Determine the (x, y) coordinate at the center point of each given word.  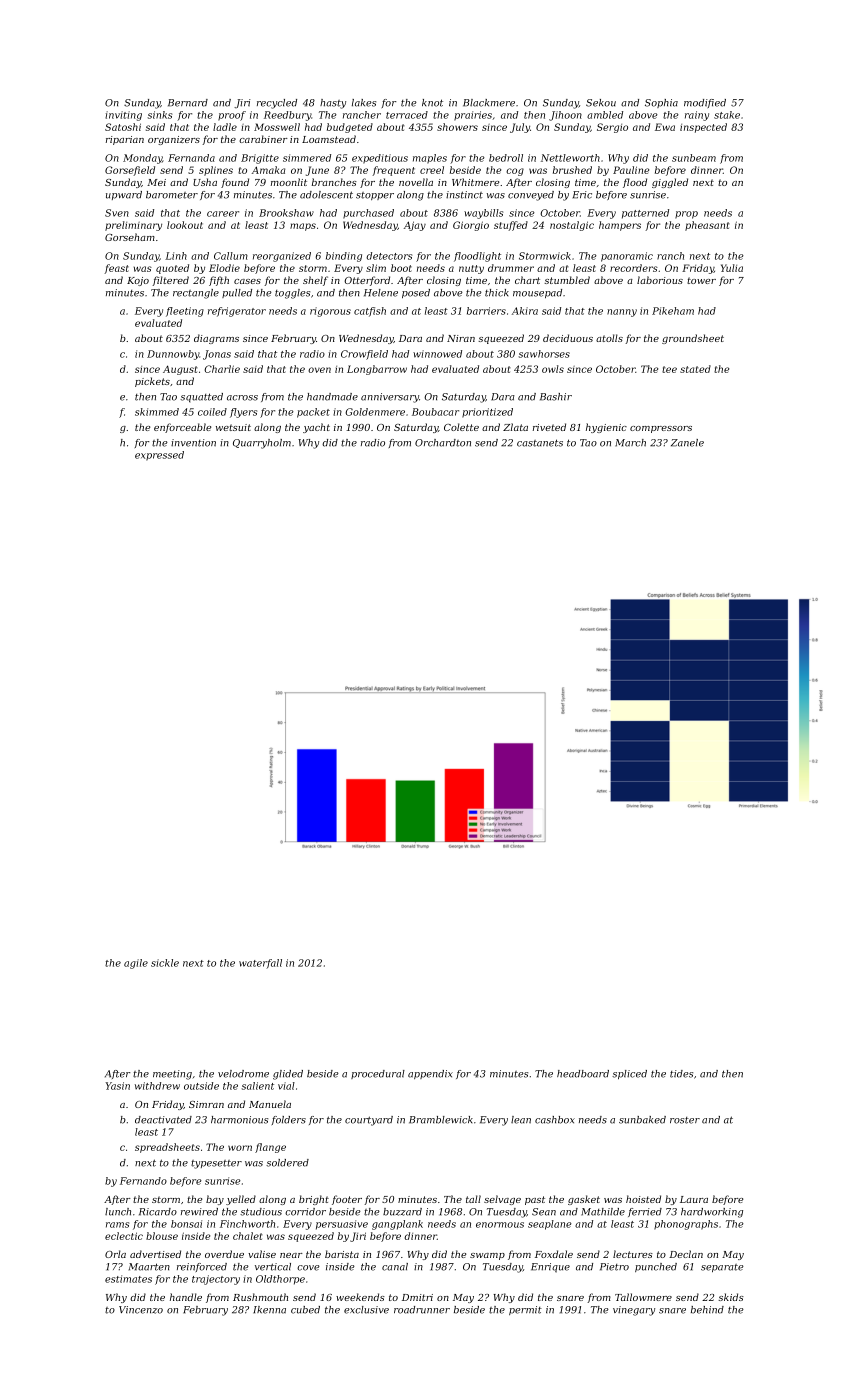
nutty (471, 269)
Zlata (515, 427)
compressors (661, 429)
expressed (159, 456)
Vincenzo (141, 1310)
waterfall (260, 964)
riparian (125, 140)
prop (686, 215)
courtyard (369, 1121)
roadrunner (422, 1310)
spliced (629, 1074)
